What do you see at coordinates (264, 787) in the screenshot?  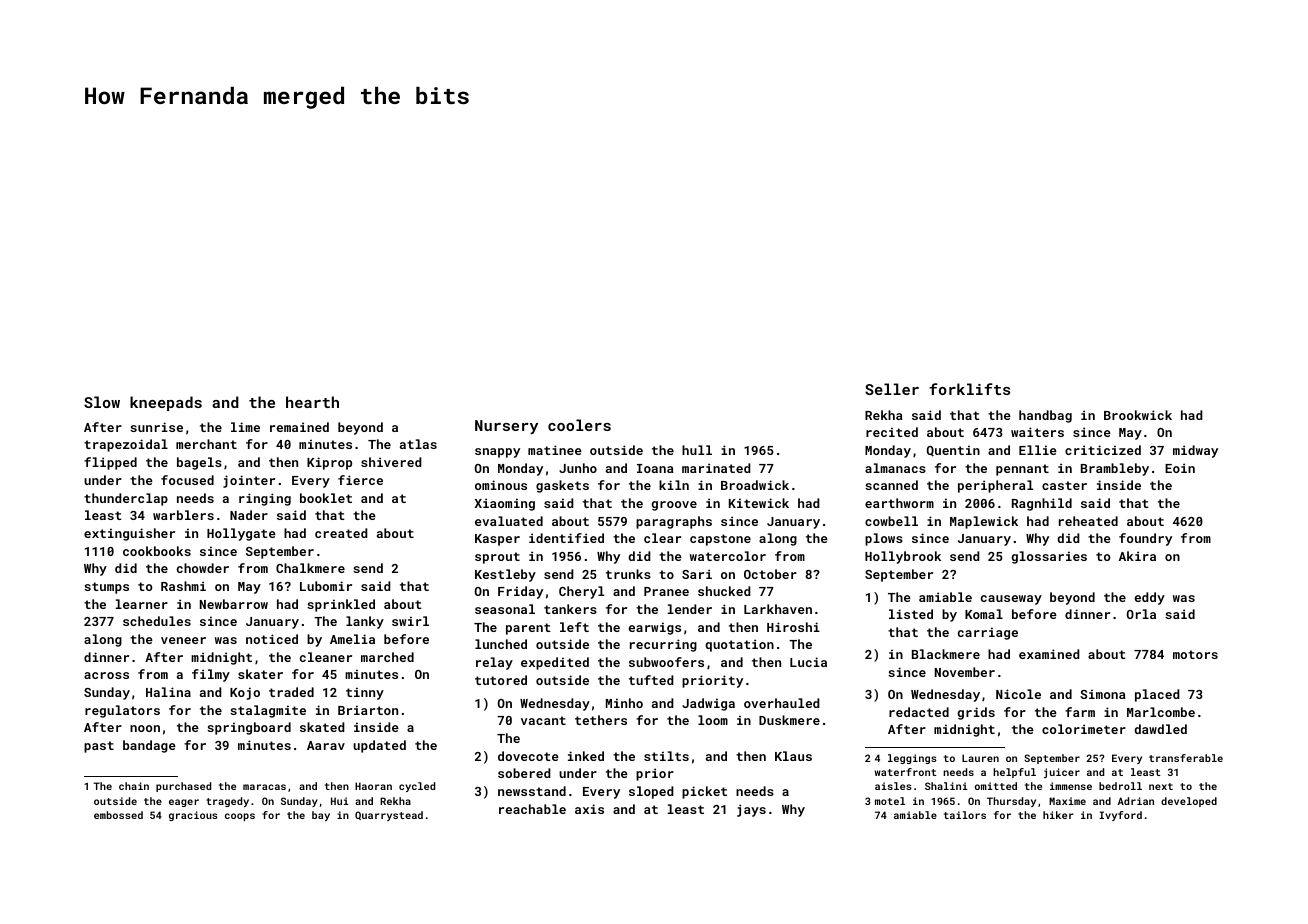 I see `maracas` at bounding box center [264, 787].
